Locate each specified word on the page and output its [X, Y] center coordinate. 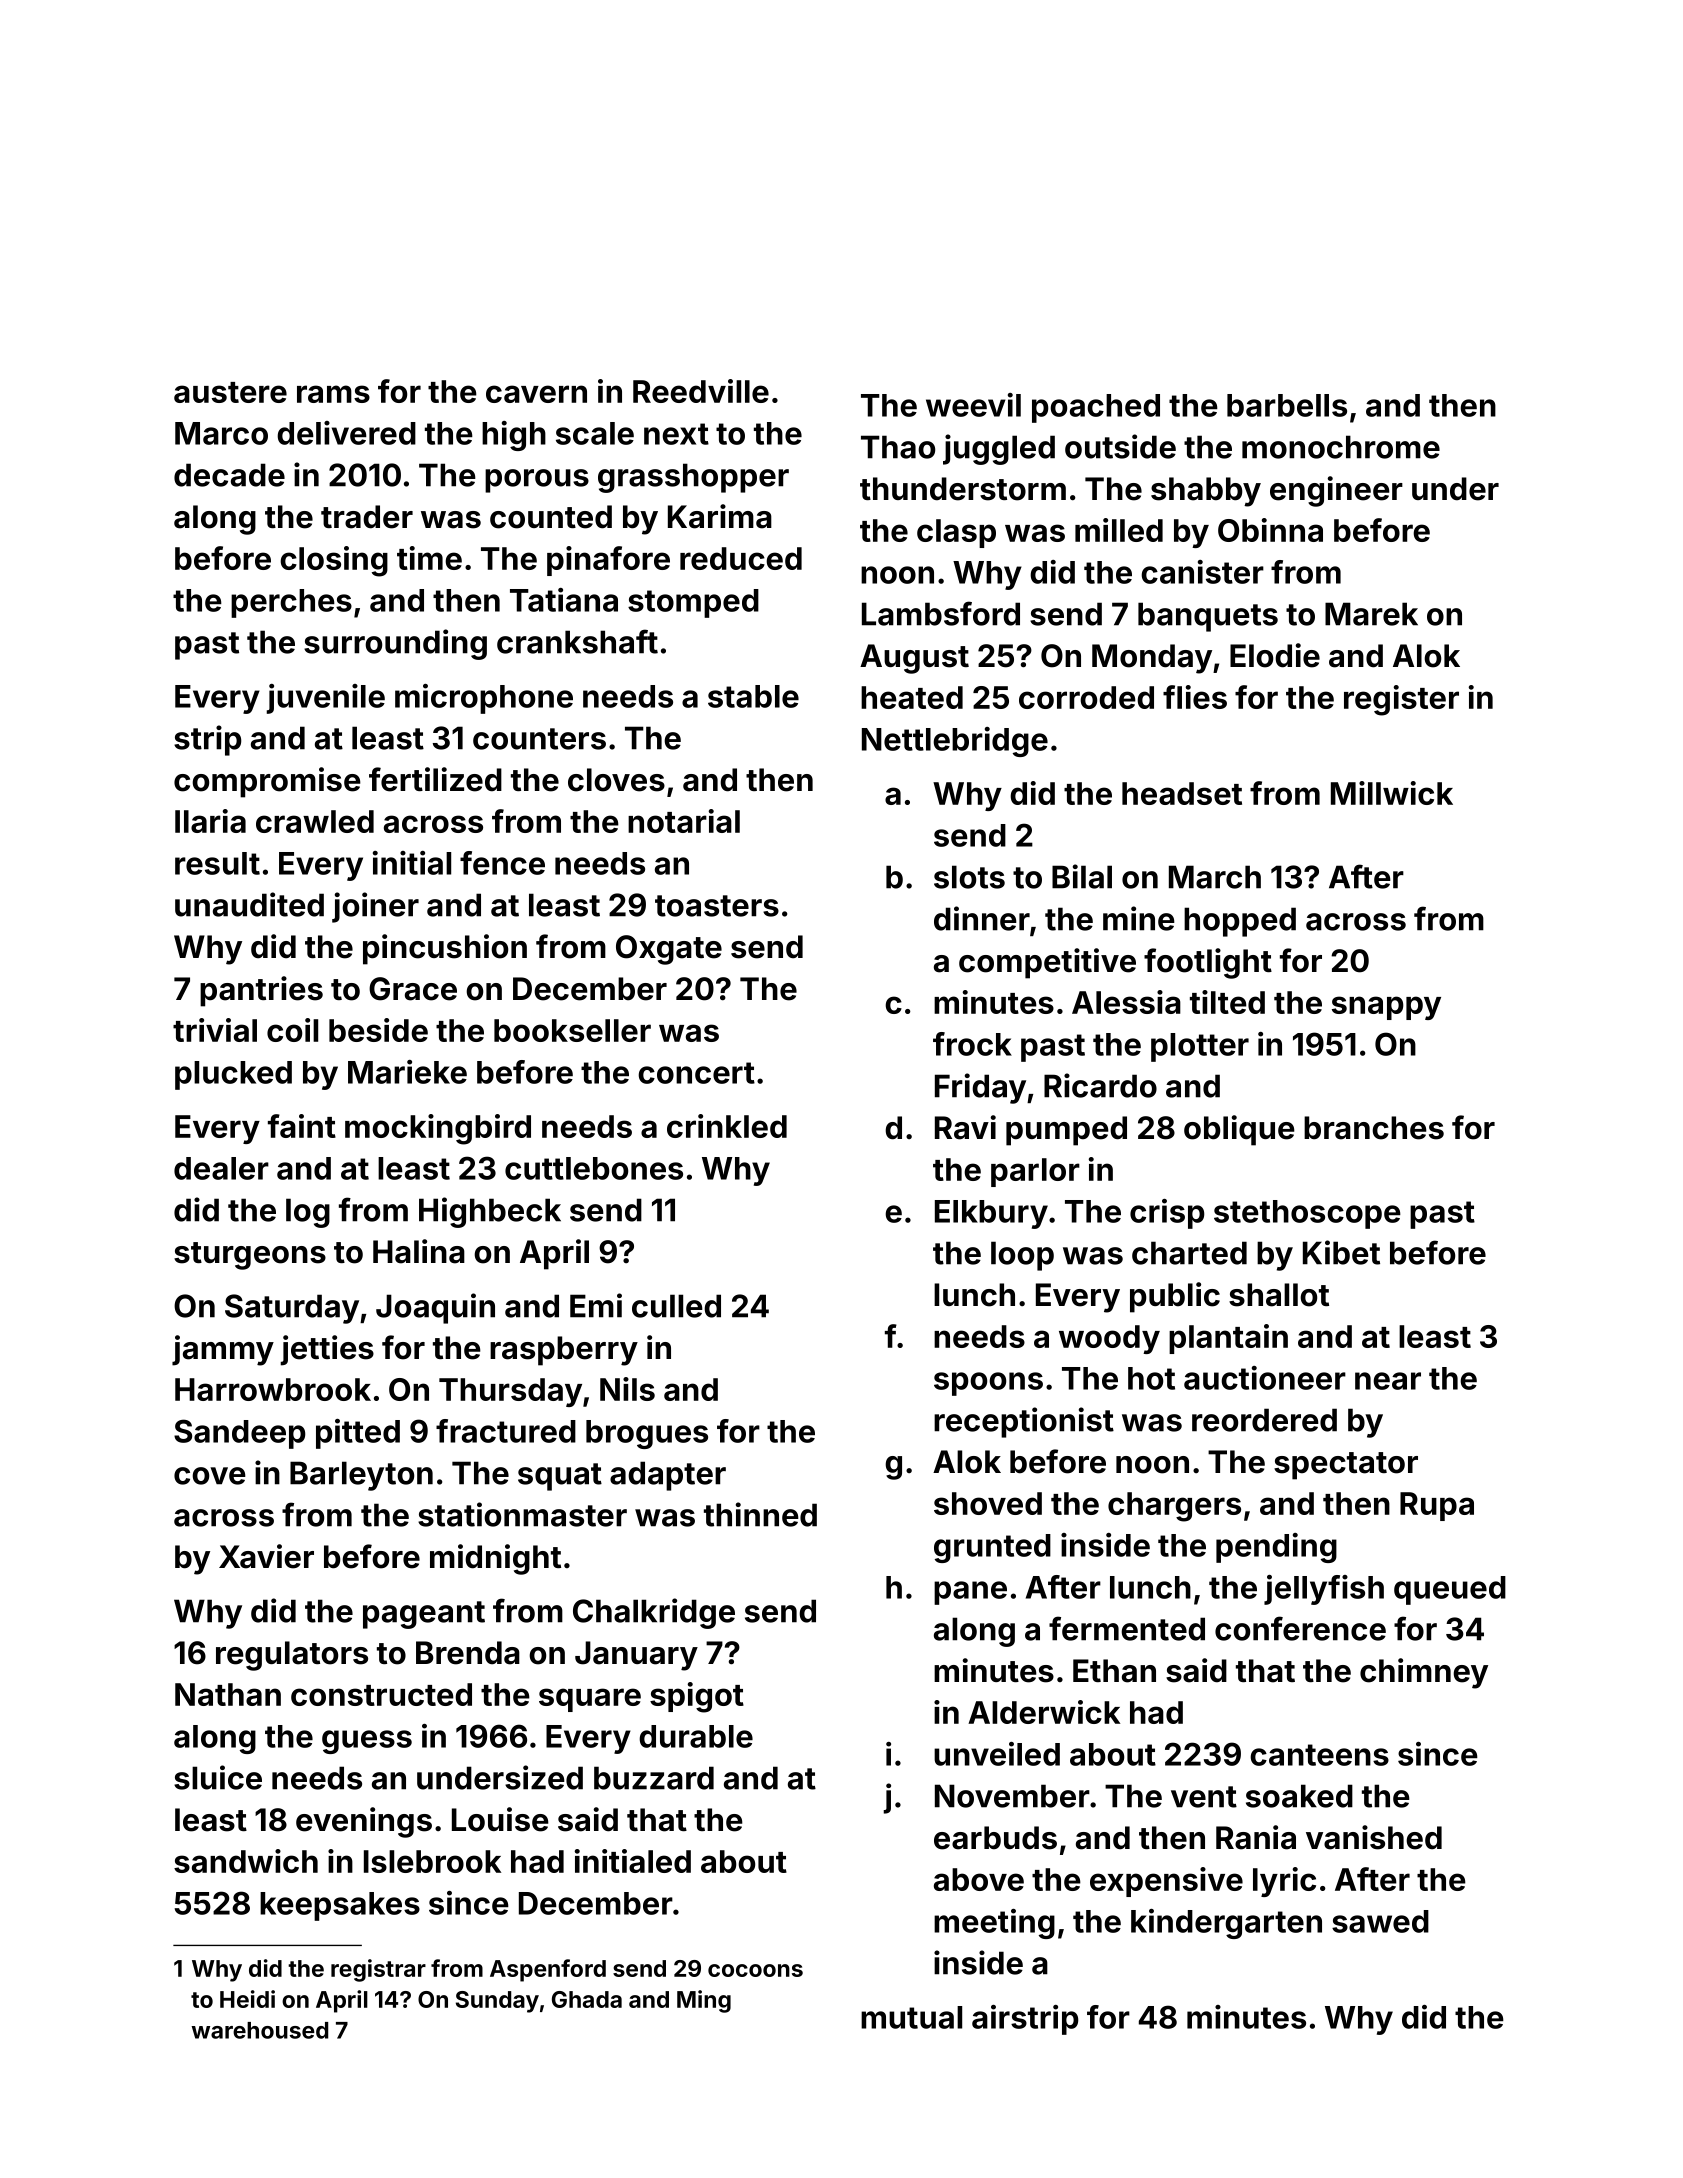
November [1012, 1796]
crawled [315, 821]
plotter [1200, 1047]
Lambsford [941, 613]
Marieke [407, 1072]
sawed [1380, 1921]
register [1401, 700]
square [590, 1700]
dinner [982, 918]
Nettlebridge [955, 742]
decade [229, 475]
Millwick [1392, 793]
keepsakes [340, 1906]
